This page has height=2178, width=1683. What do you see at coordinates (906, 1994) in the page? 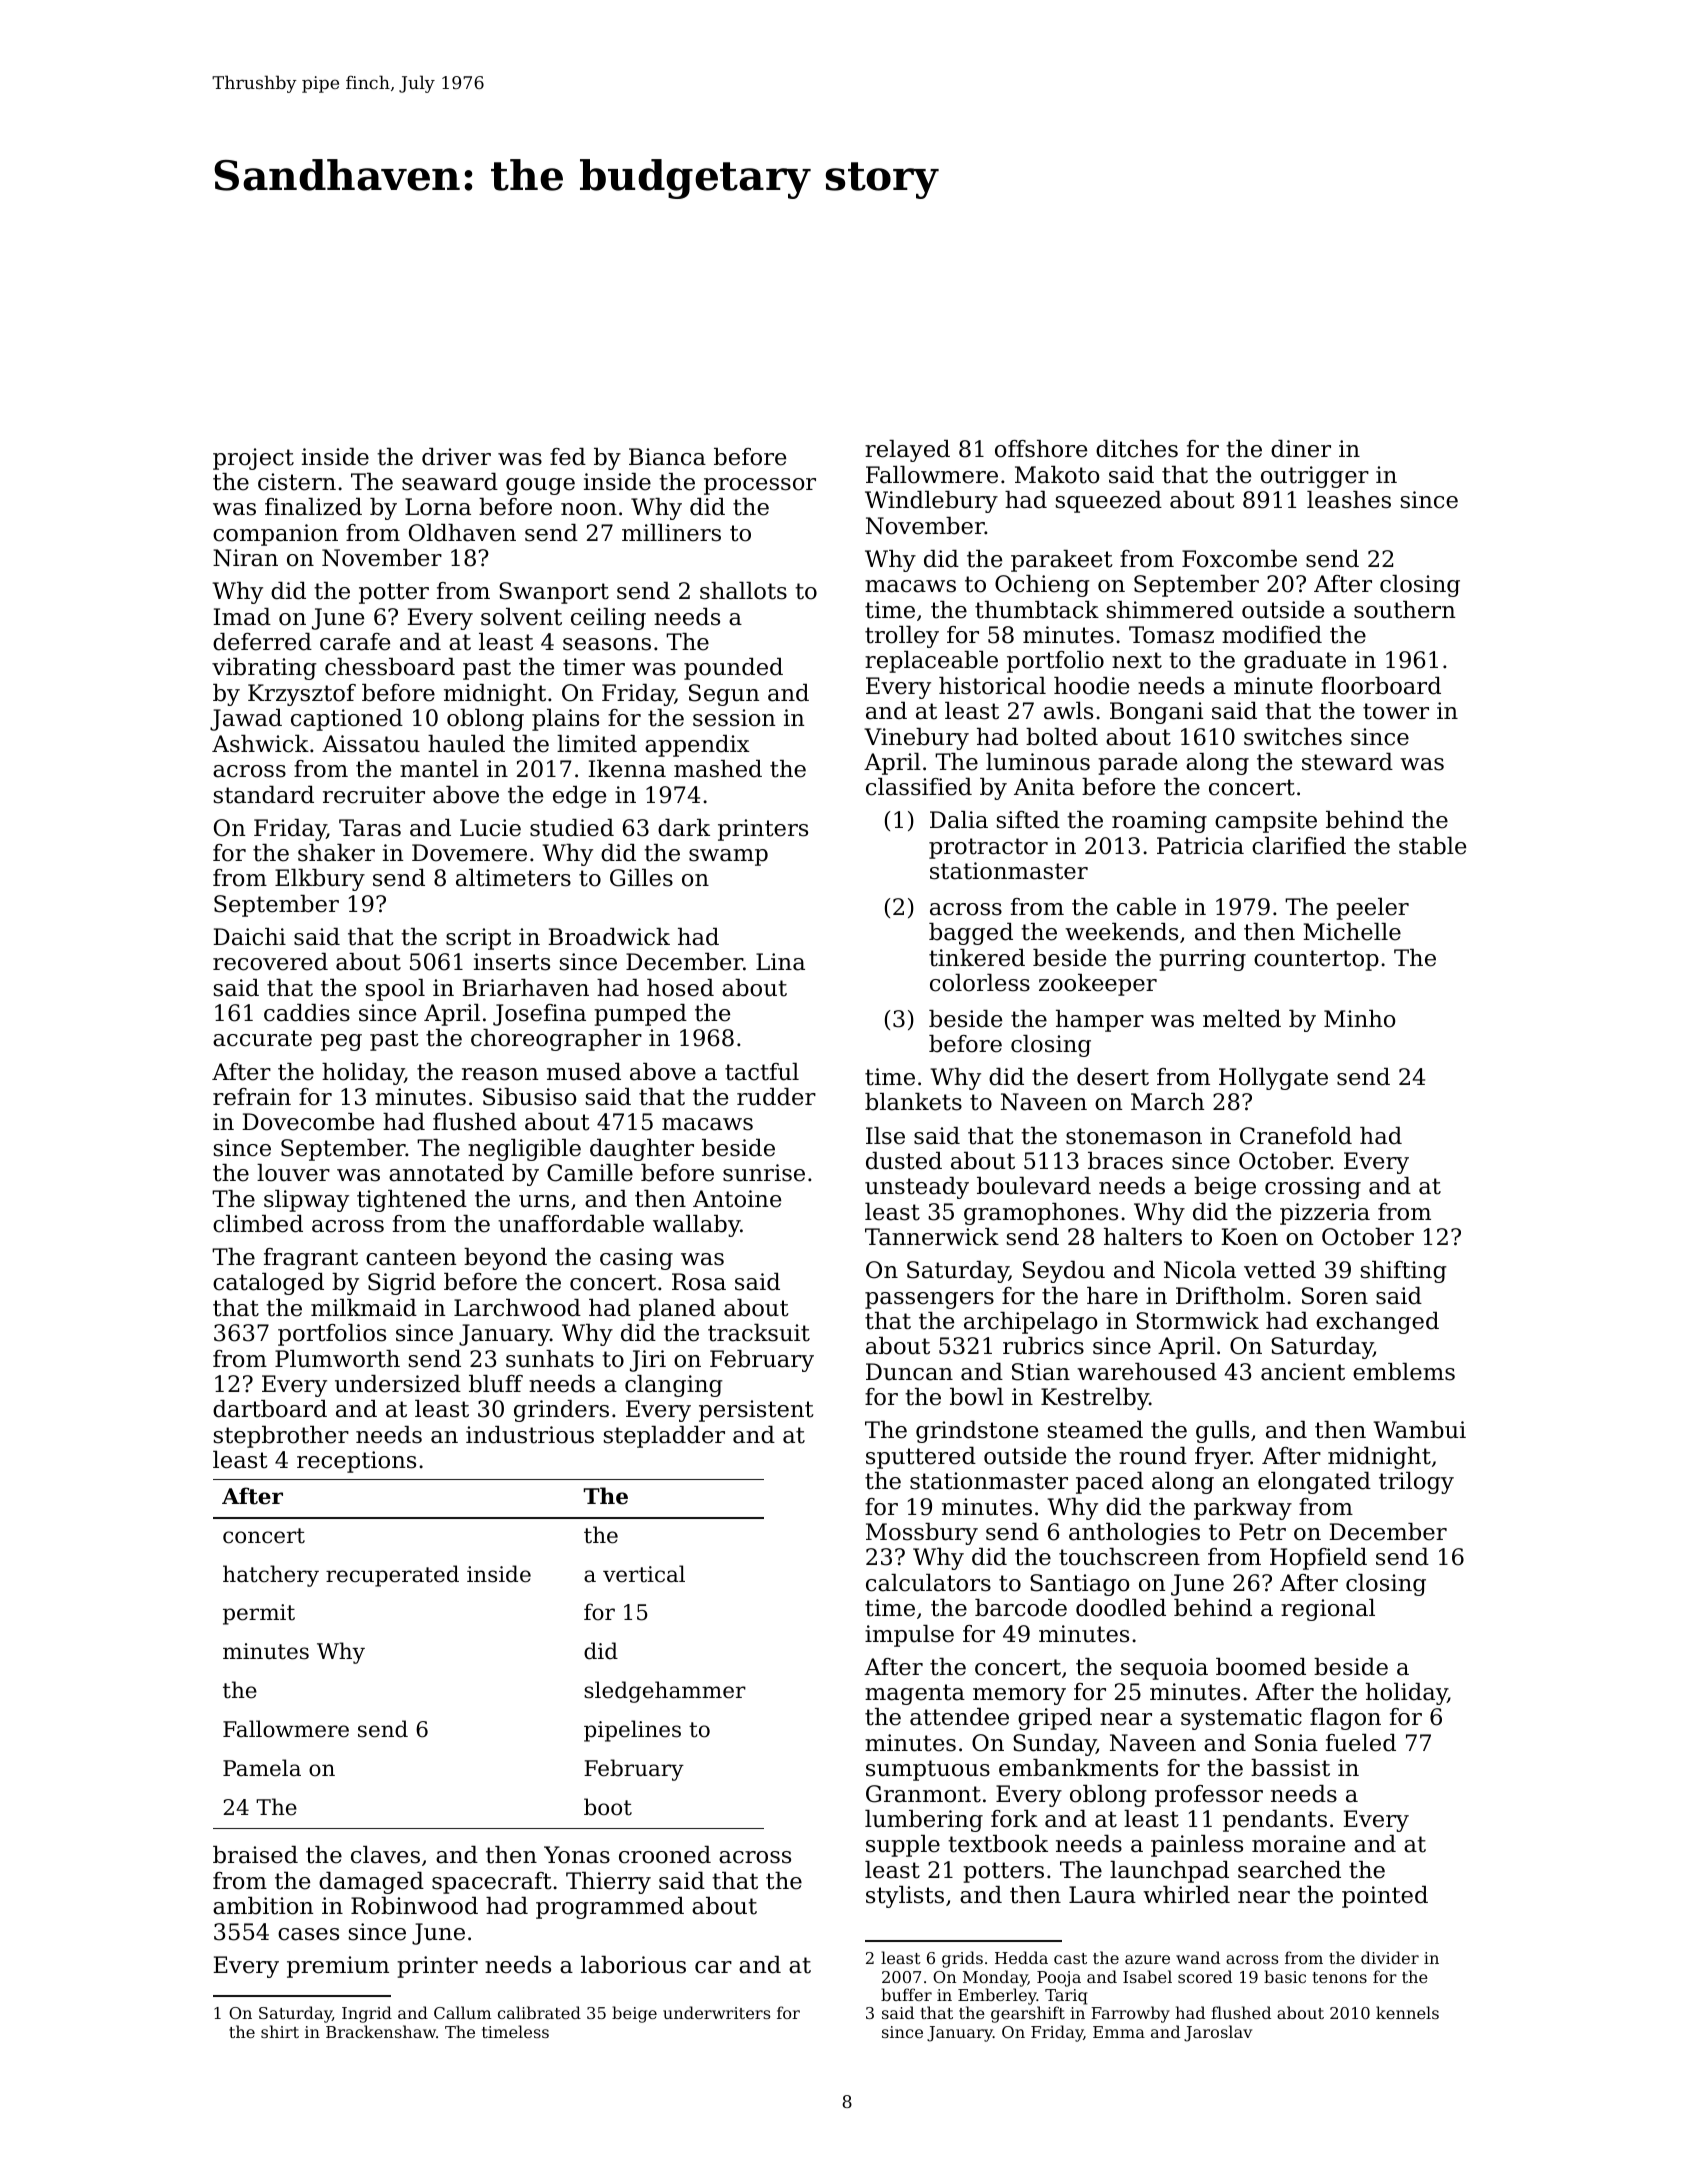
I see `buffer` at bounding box center [906, 1994].
